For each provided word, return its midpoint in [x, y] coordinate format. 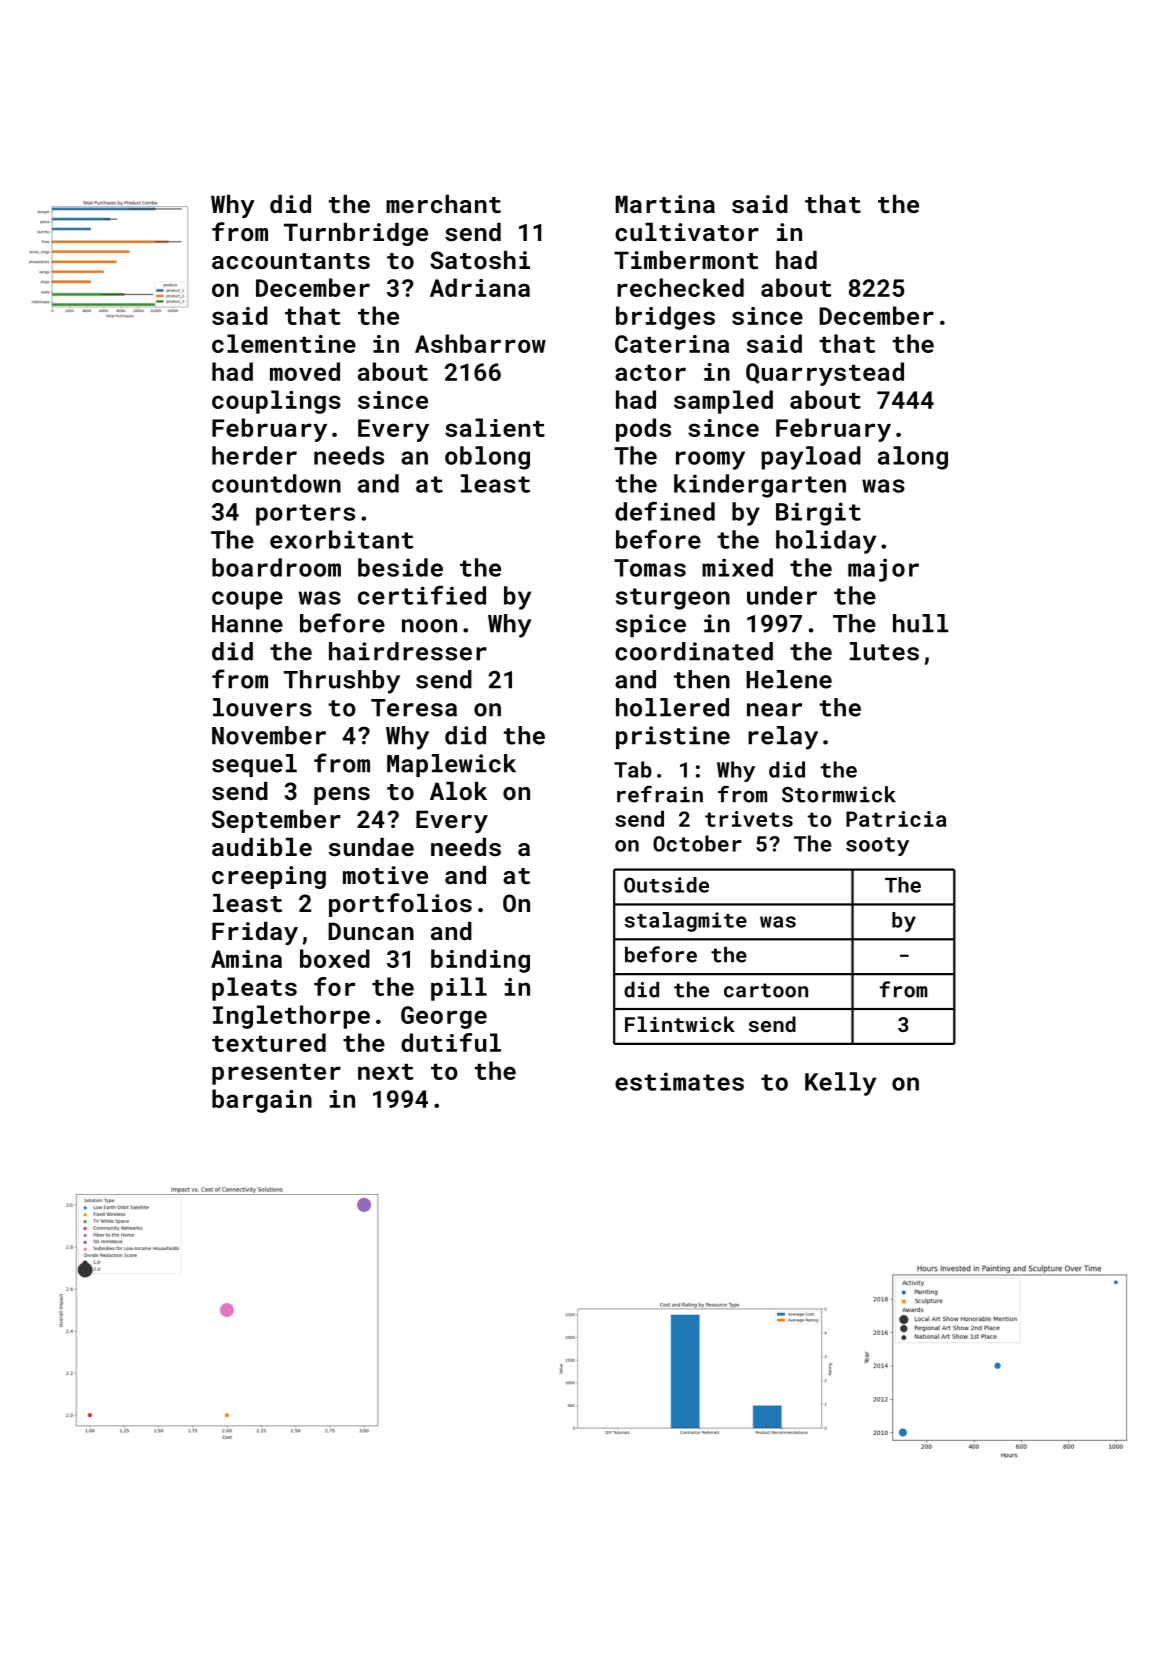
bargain [262, 1101]
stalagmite [686, 922]
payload [811, 458]
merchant [443, 204]
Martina [665, 204]
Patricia [896, 819]
